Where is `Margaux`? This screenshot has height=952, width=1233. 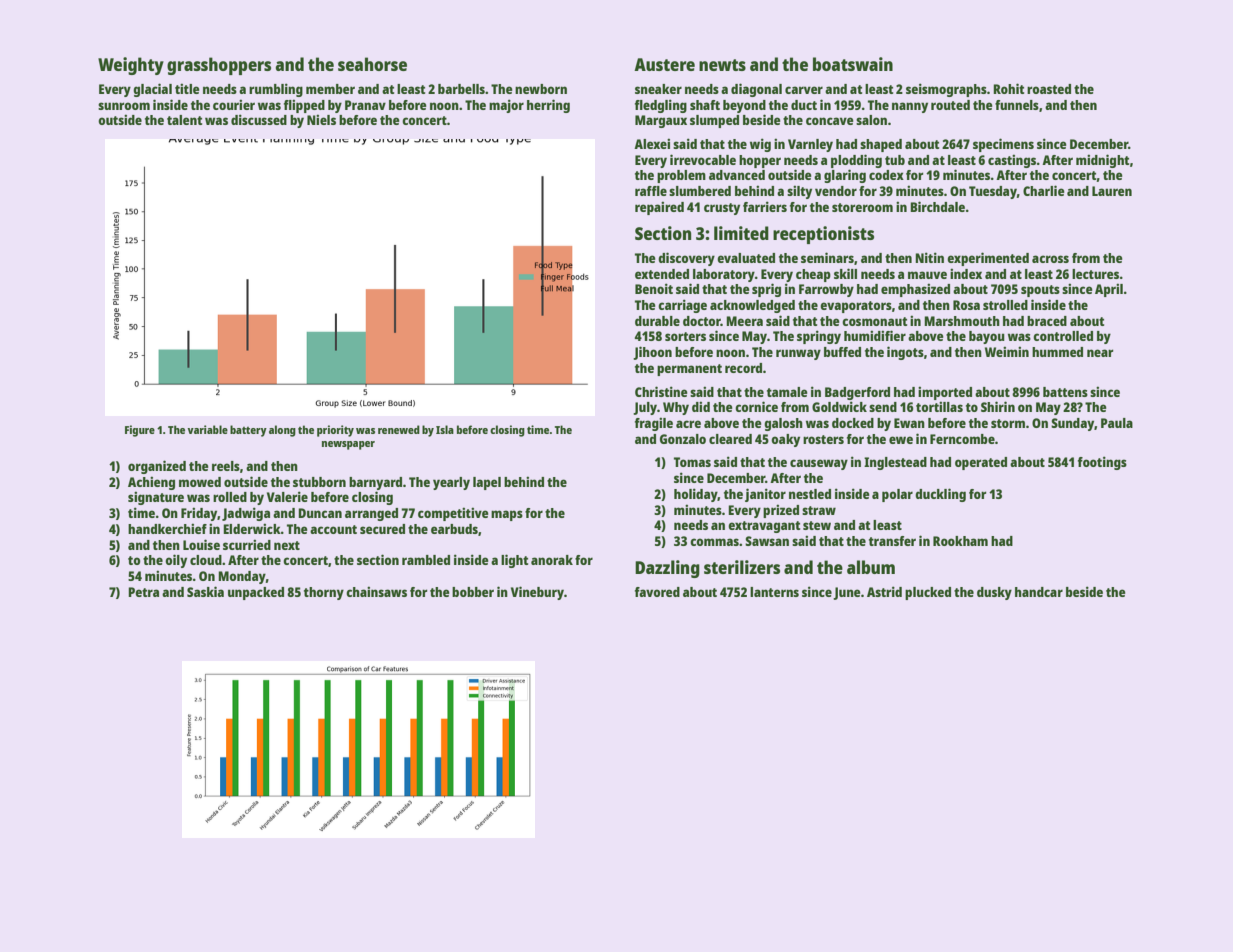
Margaux is located at coordinates (661, 121).
